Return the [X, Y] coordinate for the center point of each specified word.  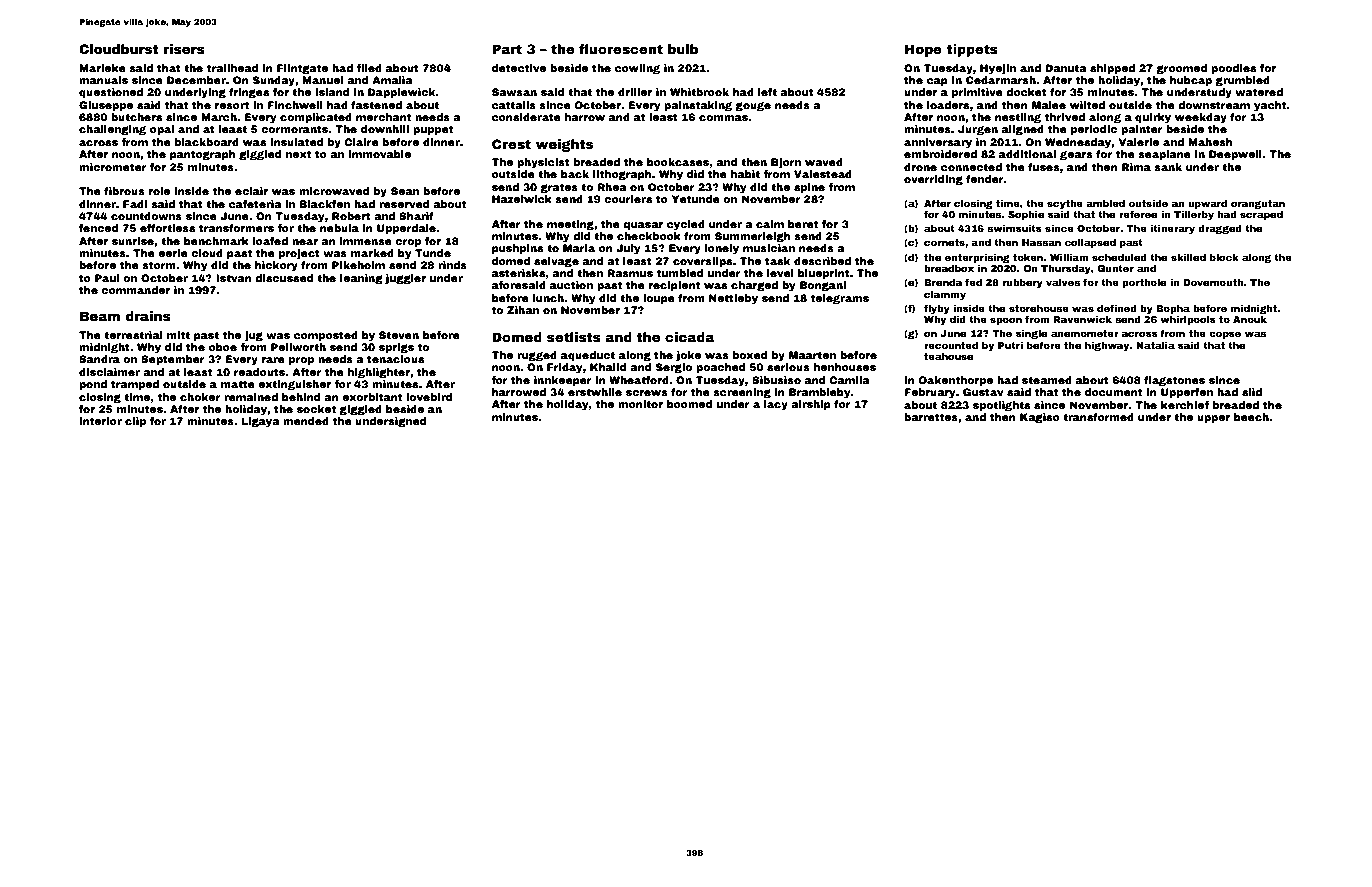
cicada [690, 337]
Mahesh [1210, 142]
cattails [514, 105]
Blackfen [324, 204]
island [332, 92]
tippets [972, 50]
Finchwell [295, 105]
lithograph [622, 175]
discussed [284, 278]
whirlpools [1188, 320]
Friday [565, 368]
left [767, 92]
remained [251, 397]
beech [1251, 417]
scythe [1065, 204]
